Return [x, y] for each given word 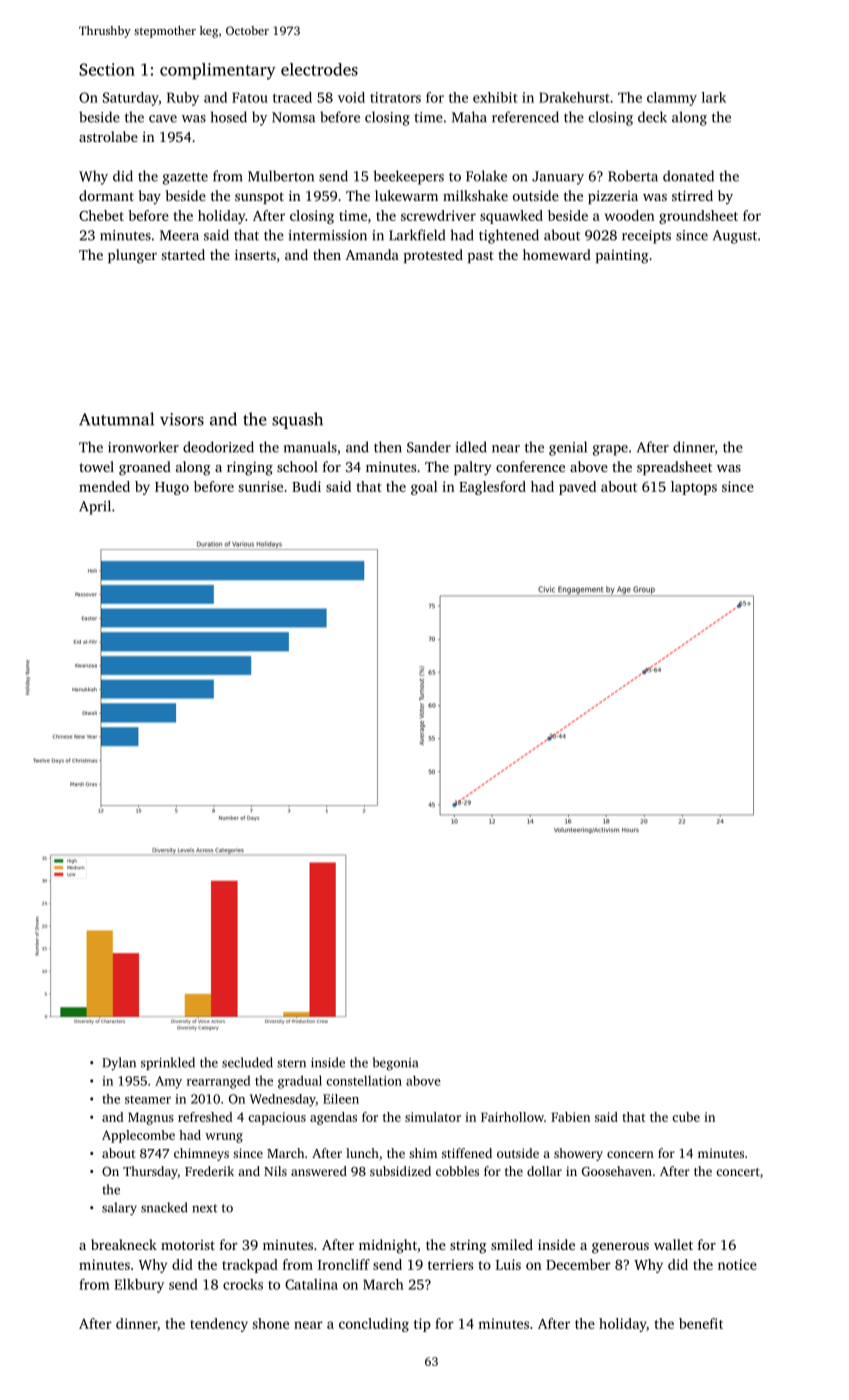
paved [577, 488]
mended [104, 486]
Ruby [183, 99]
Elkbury [139, 1286]
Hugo [172, 488]
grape [610, 450]
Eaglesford [492, 488]
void [351, 97]
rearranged [218, 1082]
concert [738, 1172]
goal [424, 488]
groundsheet [698, 217]
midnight [388, 1246]
